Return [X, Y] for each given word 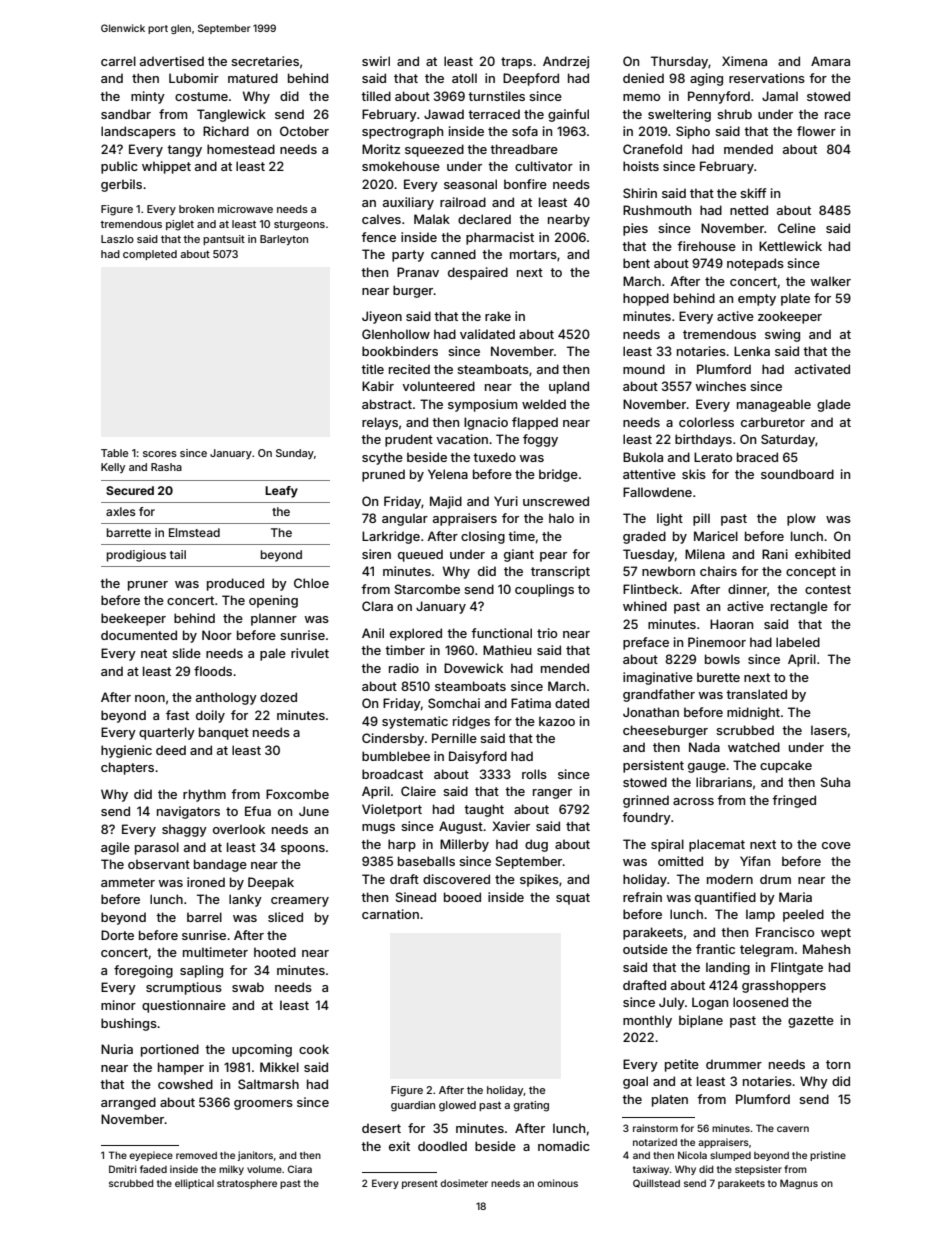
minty [148, 97]
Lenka [752, 351]
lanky [245, 900]
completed [150, 255]
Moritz [381, 149]
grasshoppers [784, 986]
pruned [383, 475]
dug [536, 845]
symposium [482, 405]
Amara [830, 61]
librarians [724, 782]
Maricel [716, 536]
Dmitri [122, 1169]
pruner [148, 586]
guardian [413, 1106]
